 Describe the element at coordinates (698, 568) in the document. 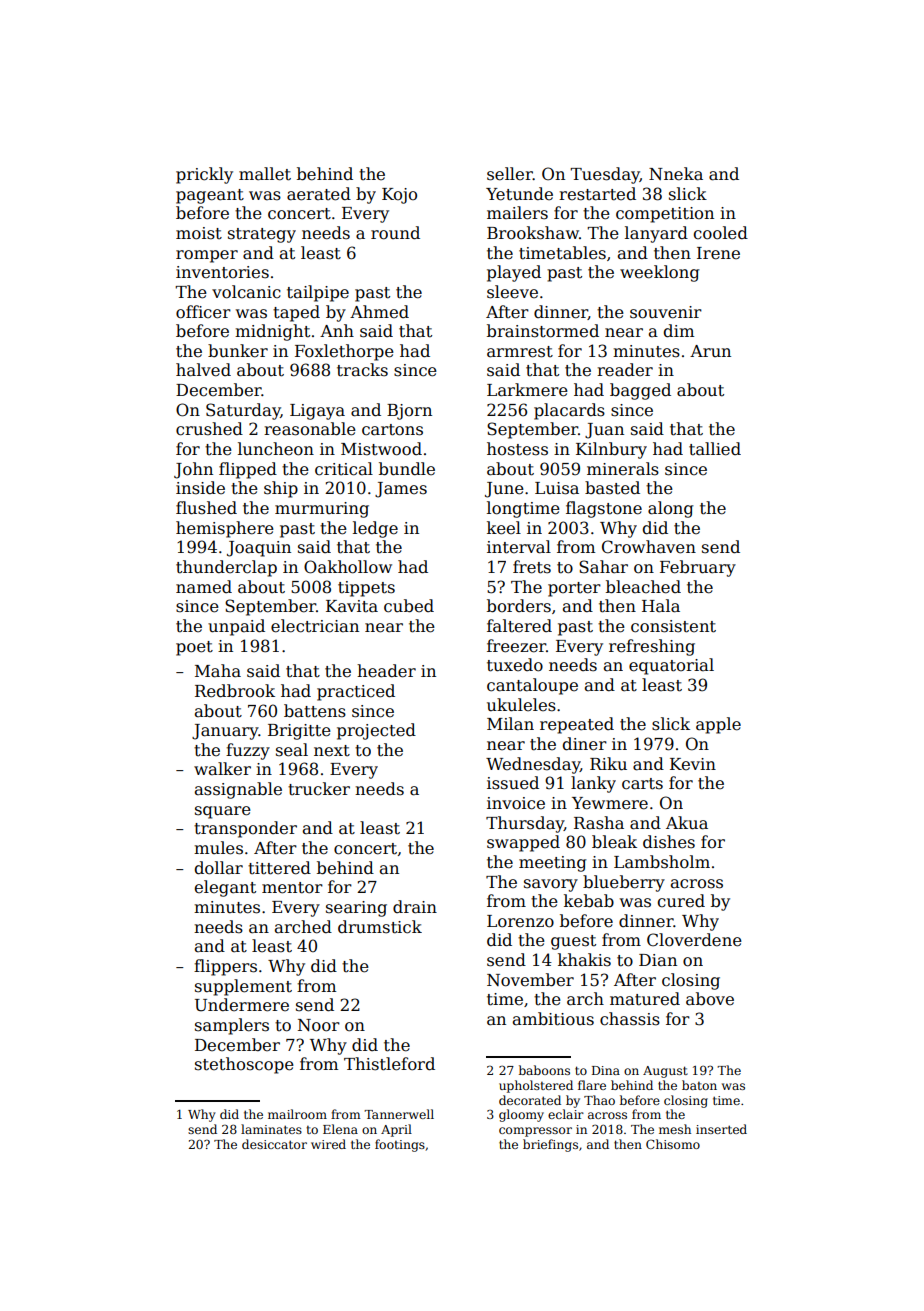

I see `February` at that location.
